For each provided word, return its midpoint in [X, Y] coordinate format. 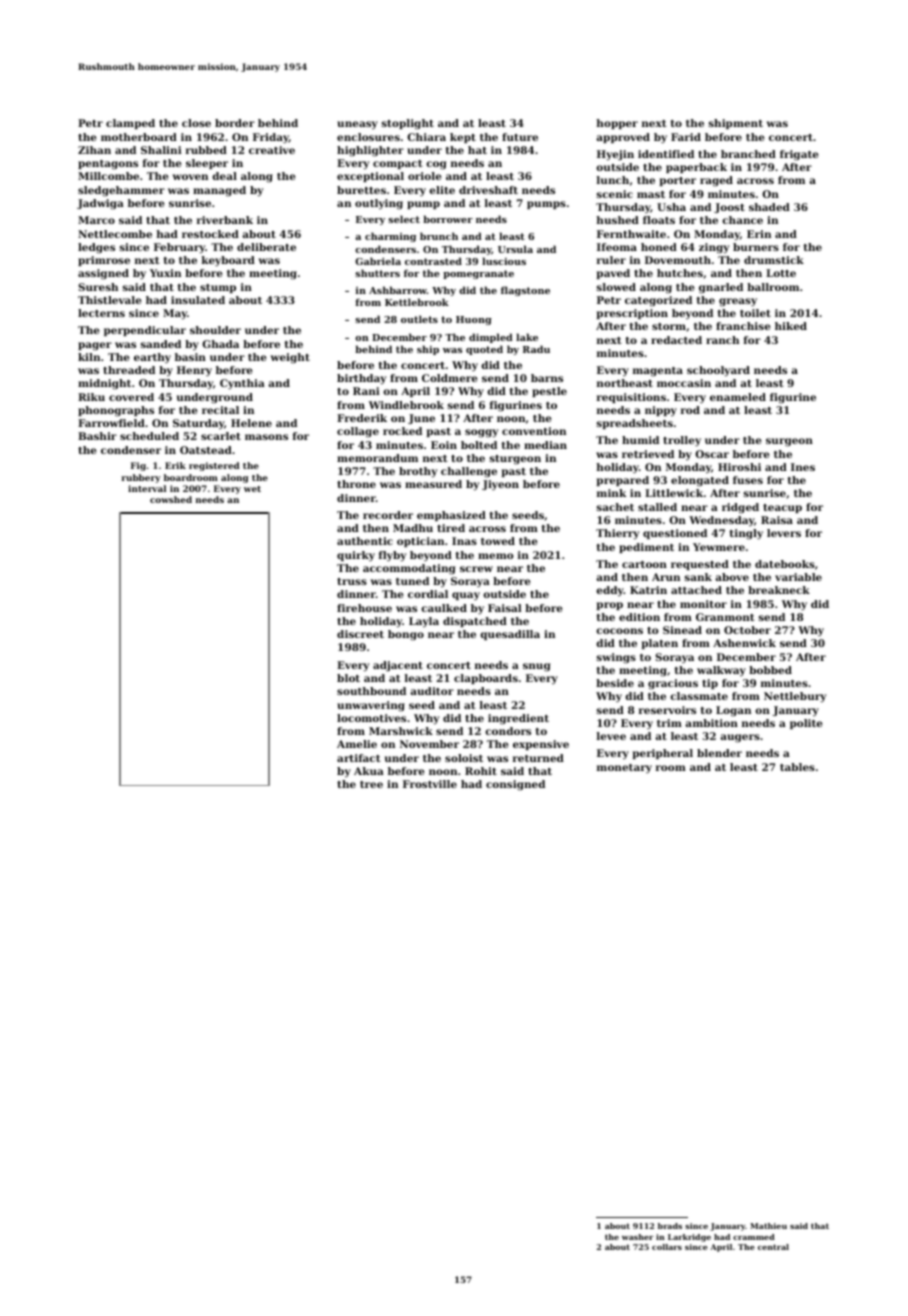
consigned [515, 785]
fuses [748, 480]
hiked [791, 326]
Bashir [97, 436]
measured [433, 484]
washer [638, 1237]
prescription [632, 314]
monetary [624, 769]
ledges [96, 248]
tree [371, 784]
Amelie [357, 744]
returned [538, 758]
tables [797, 767]
